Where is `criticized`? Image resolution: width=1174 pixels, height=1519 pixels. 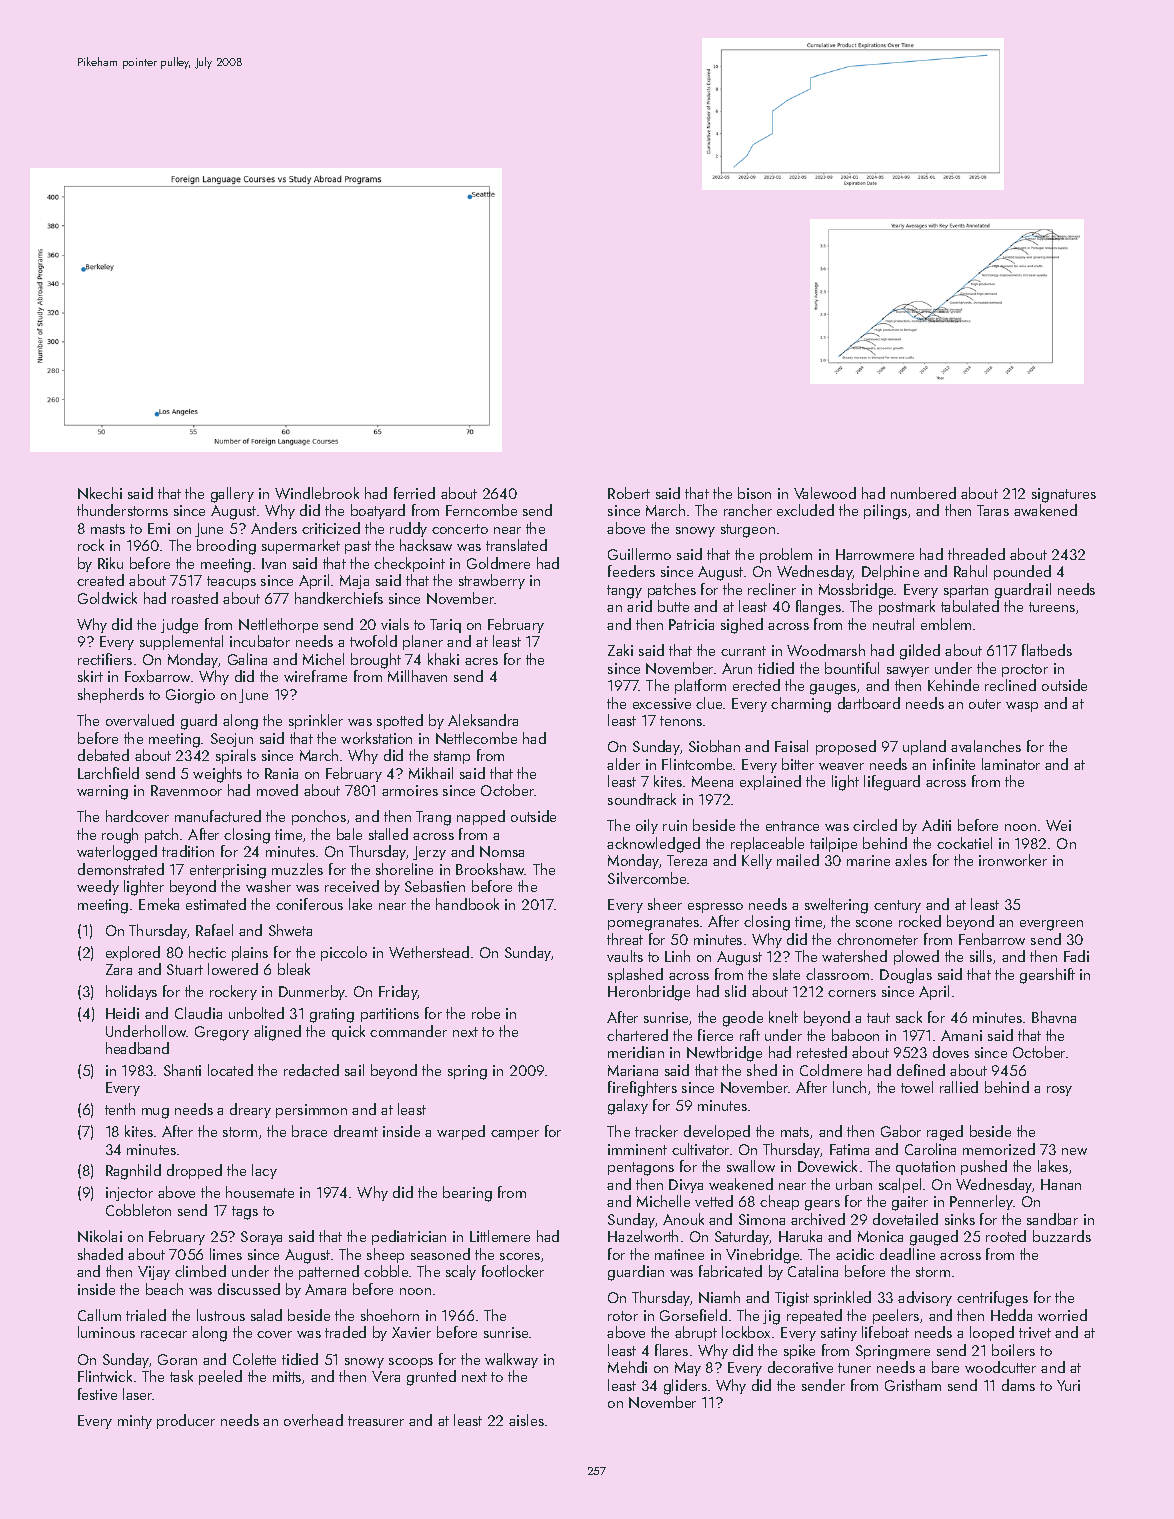
criticized is located at coordinates (331, 528).
